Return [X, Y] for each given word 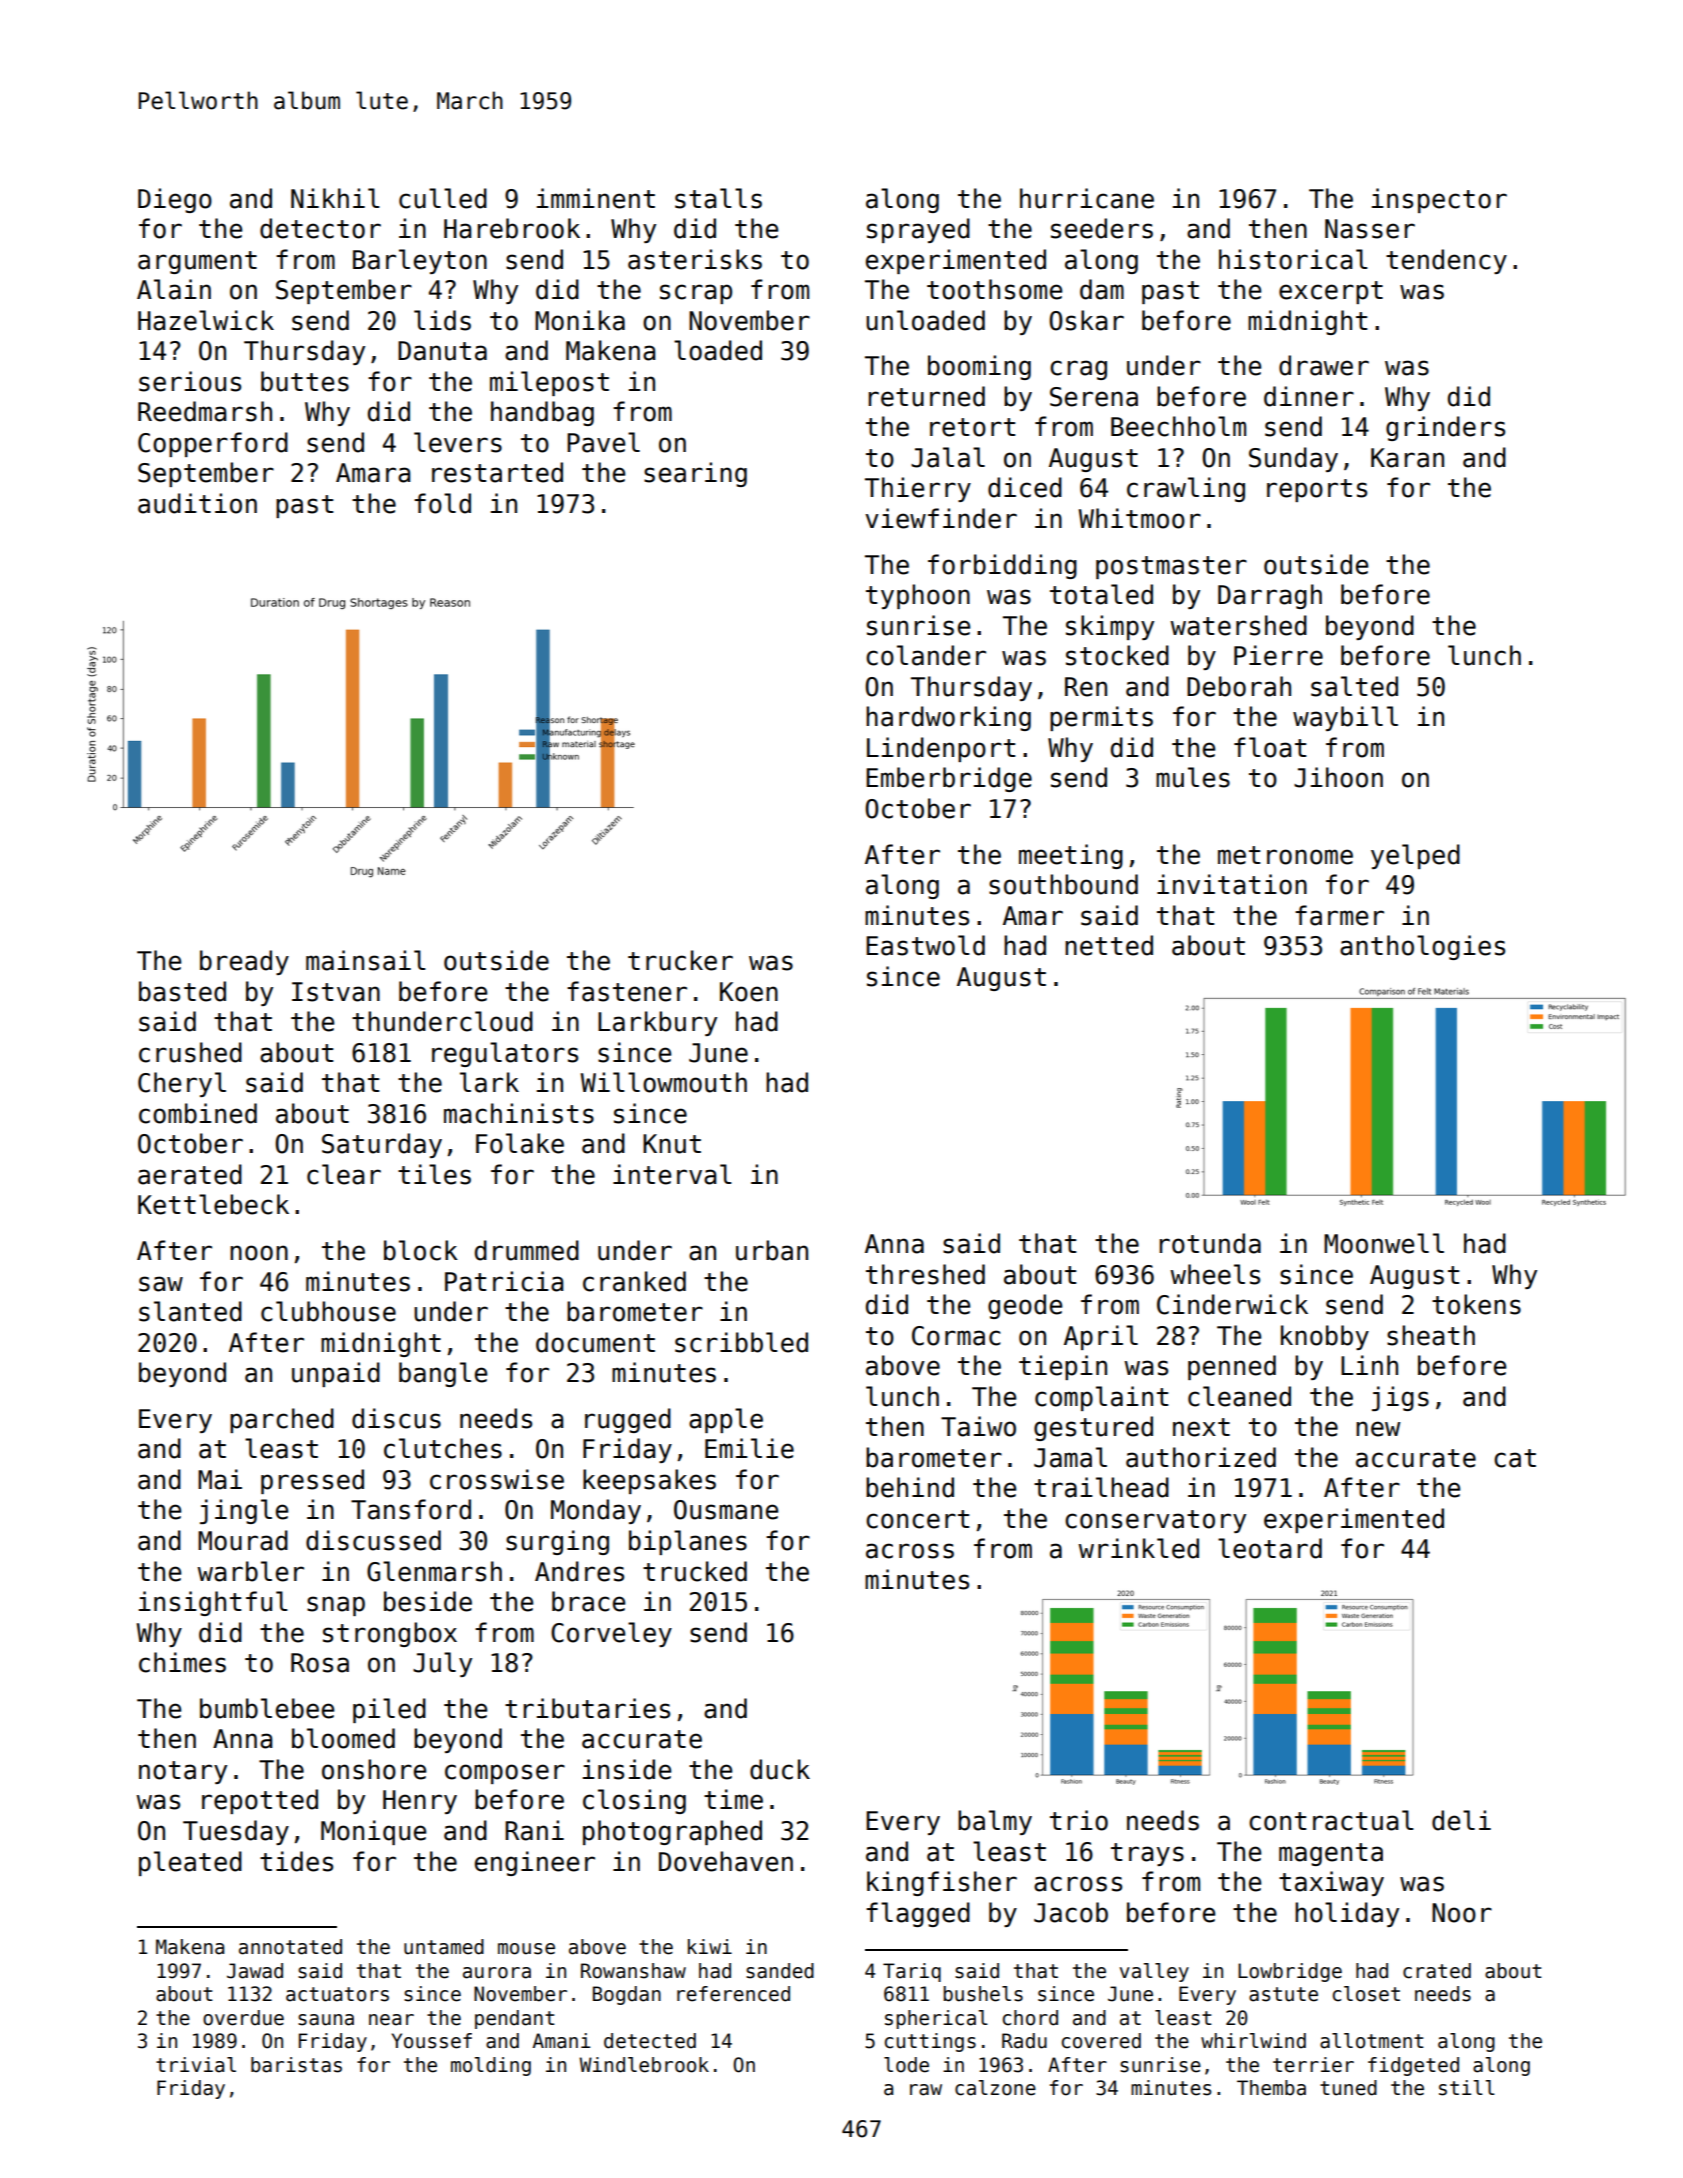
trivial [196, 2065]
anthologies [1422, 947]
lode [906, 2065]
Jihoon [1338, 777]
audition [197, 503]
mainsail [366, 960]
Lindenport [941, 749]
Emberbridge [949, 779]
